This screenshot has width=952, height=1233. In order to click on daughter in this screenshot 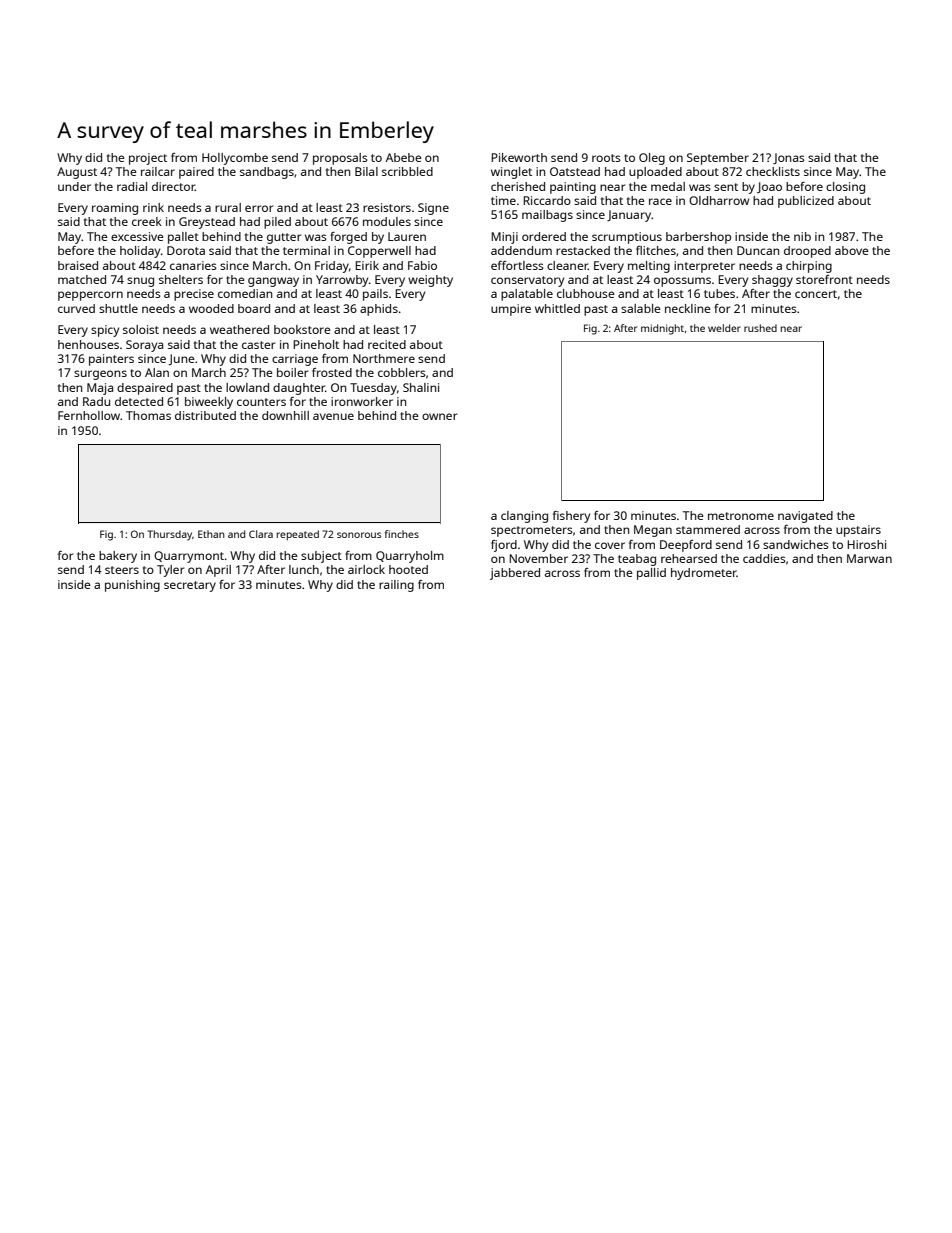, I will do `click(299, 389)`.
